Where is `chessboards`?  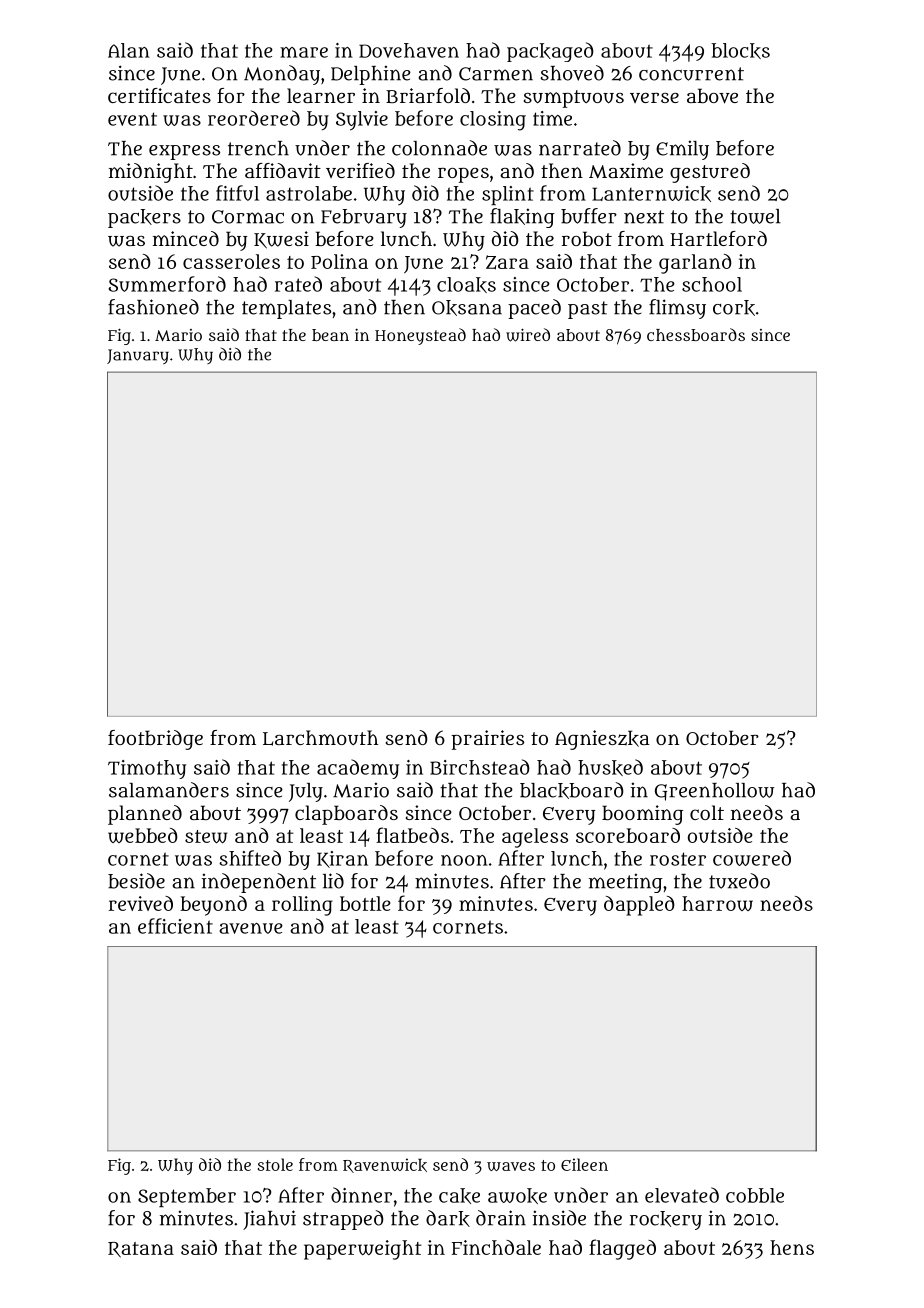 chessboards is located at coordinates (696, 334).
